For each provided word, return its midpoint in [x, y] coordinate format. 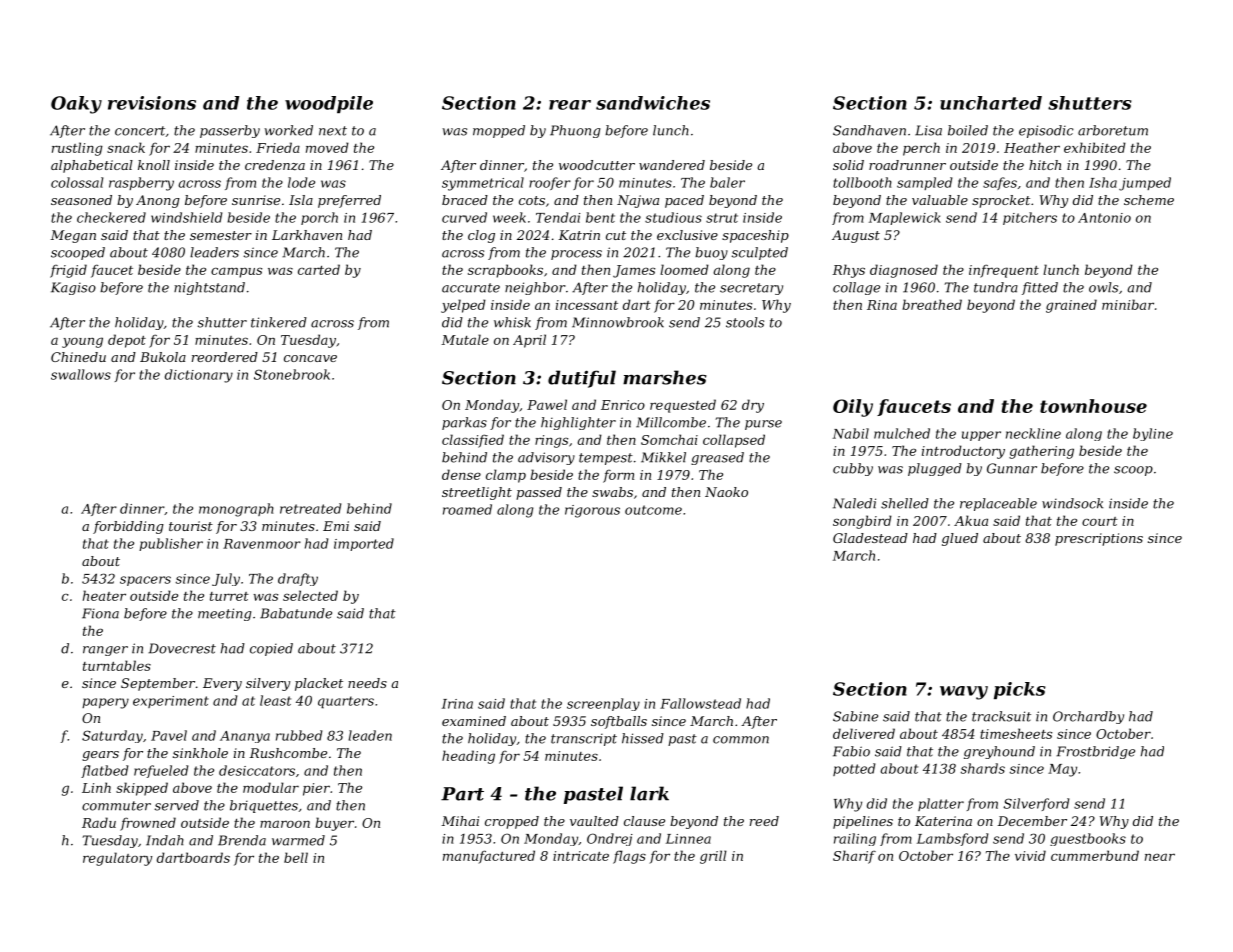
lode [301, 182]
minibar [1128, 304]
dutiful [582, 379]
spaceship [755, 236]
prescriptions [1099, 539]
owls [1103, 287]
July [226, 579]
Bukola [163, 357]
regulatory [117, 859]
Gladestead [870, 538]
